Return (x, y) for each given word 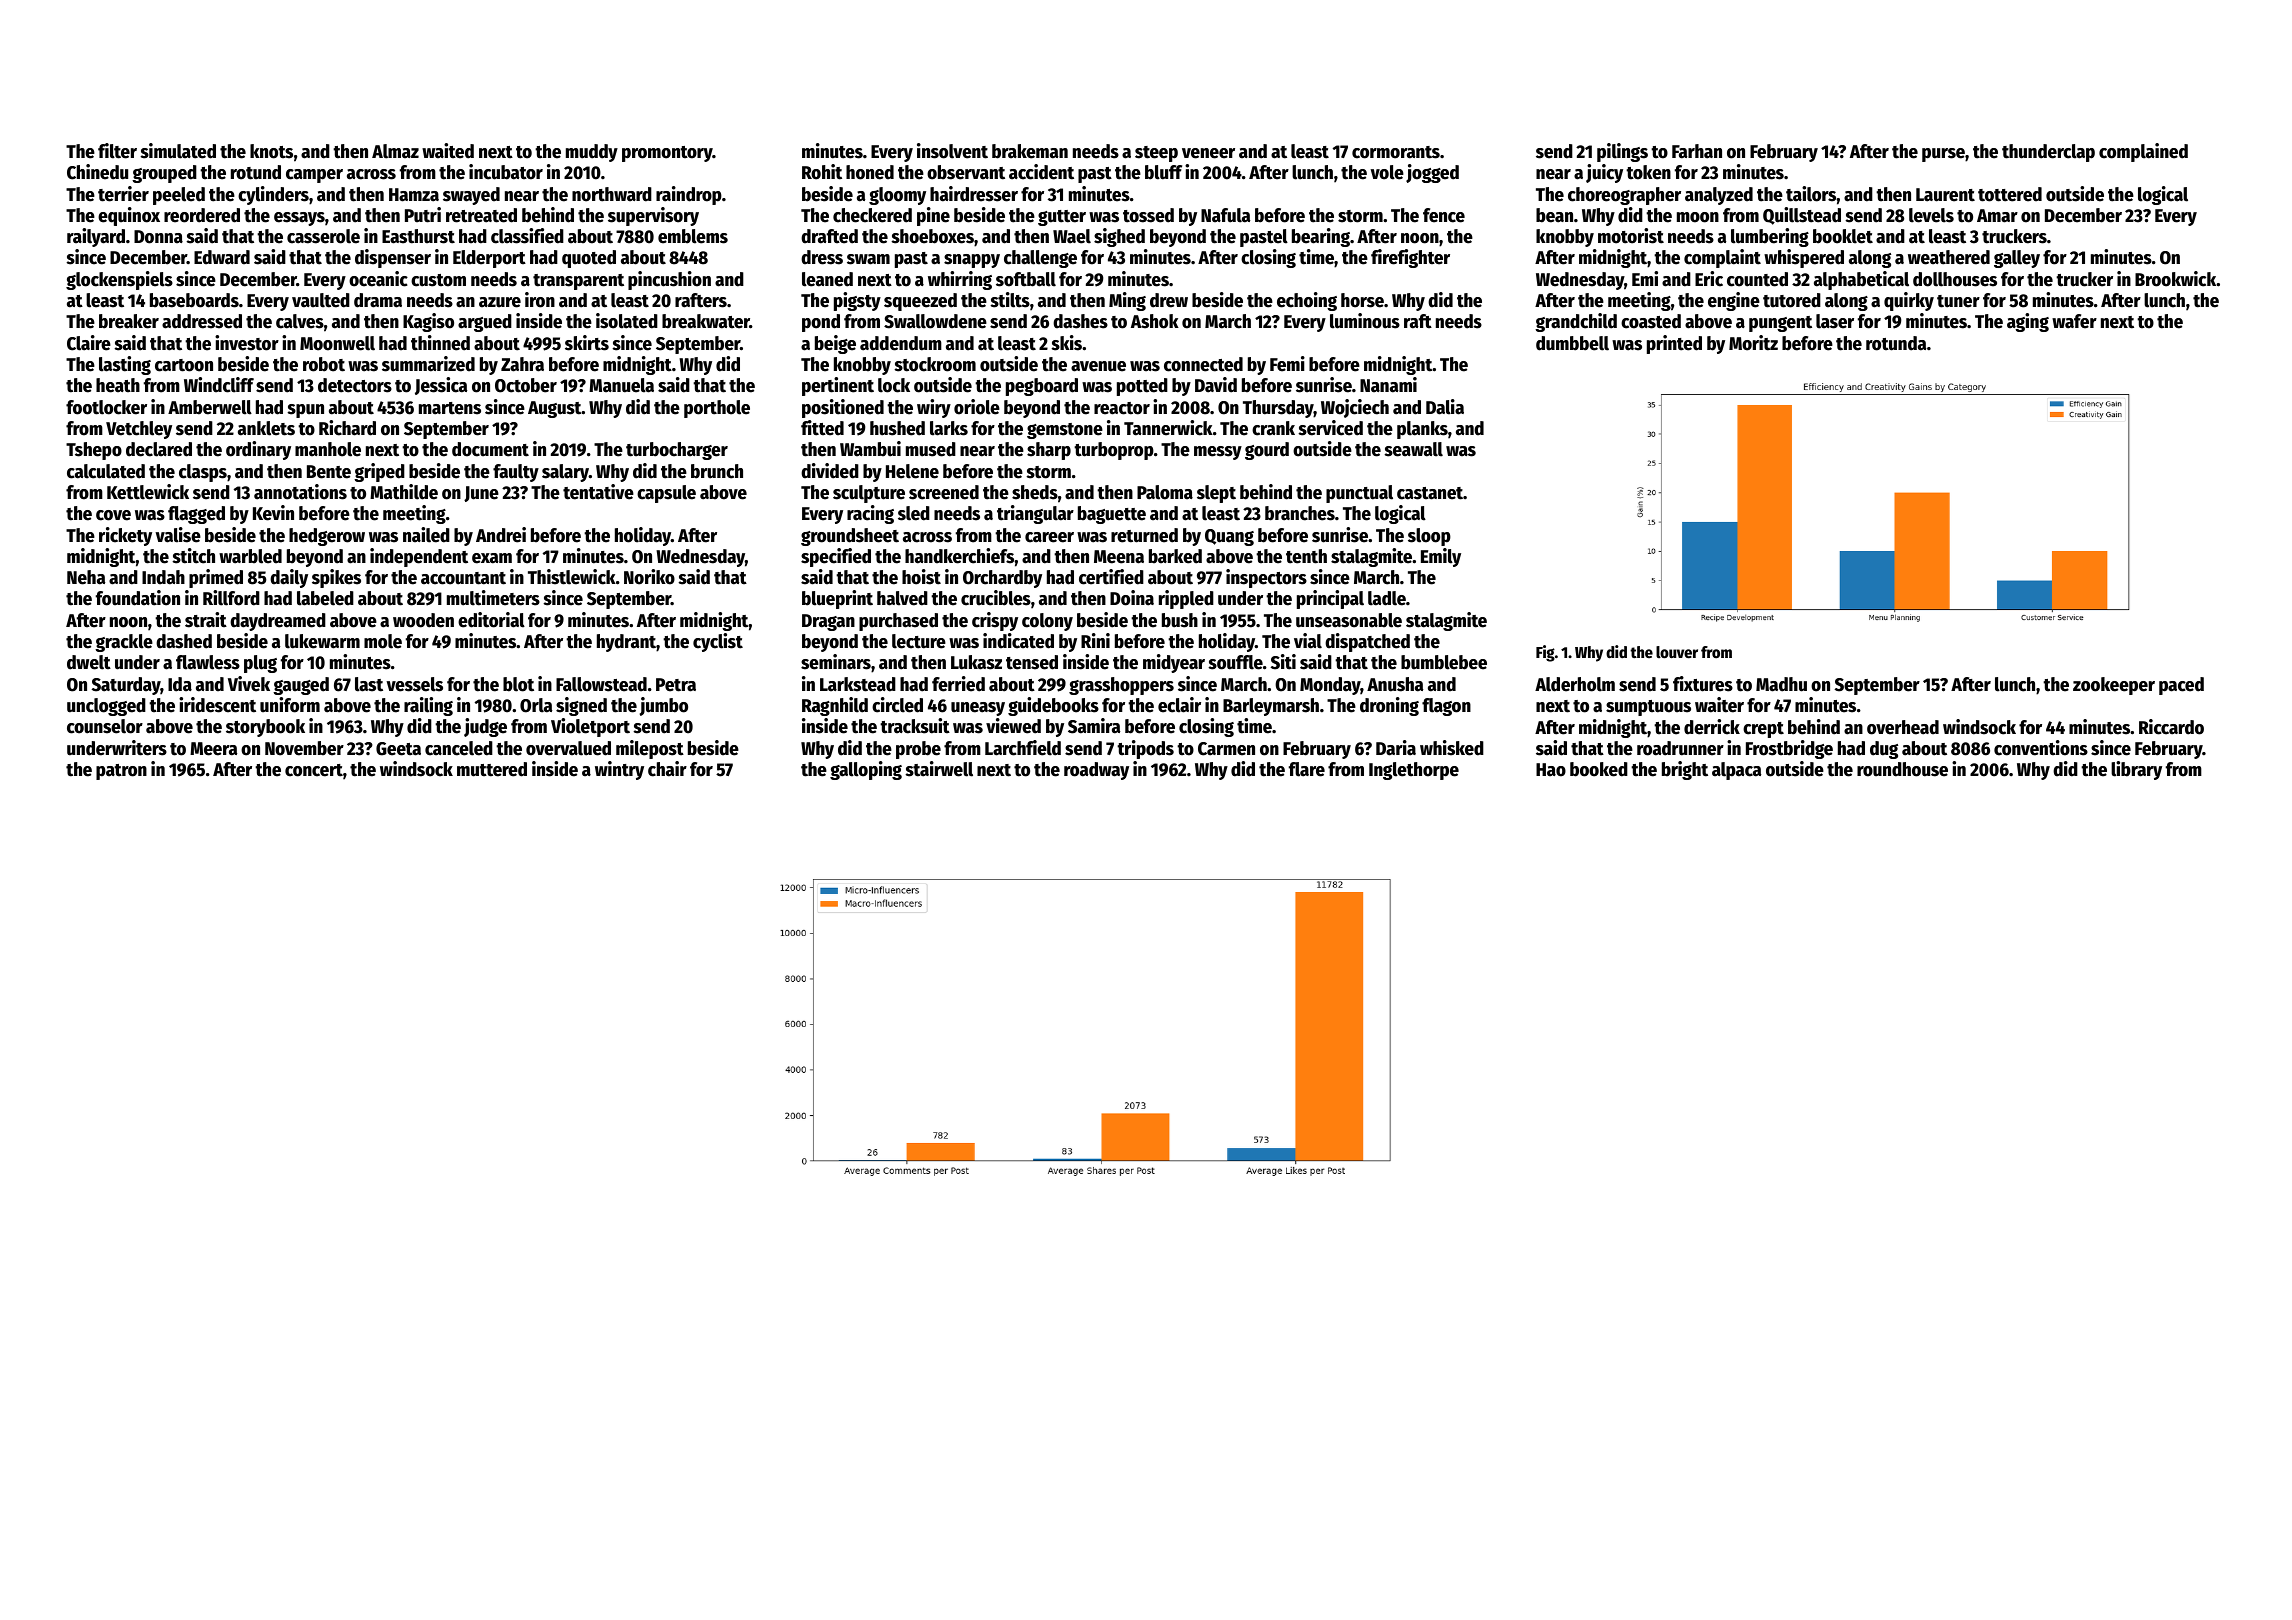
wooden (423, 620)
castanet (1430, 493)
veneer (1208, 153)
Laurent (1945, 195)
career (1049, 537)
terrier (123, 194)
